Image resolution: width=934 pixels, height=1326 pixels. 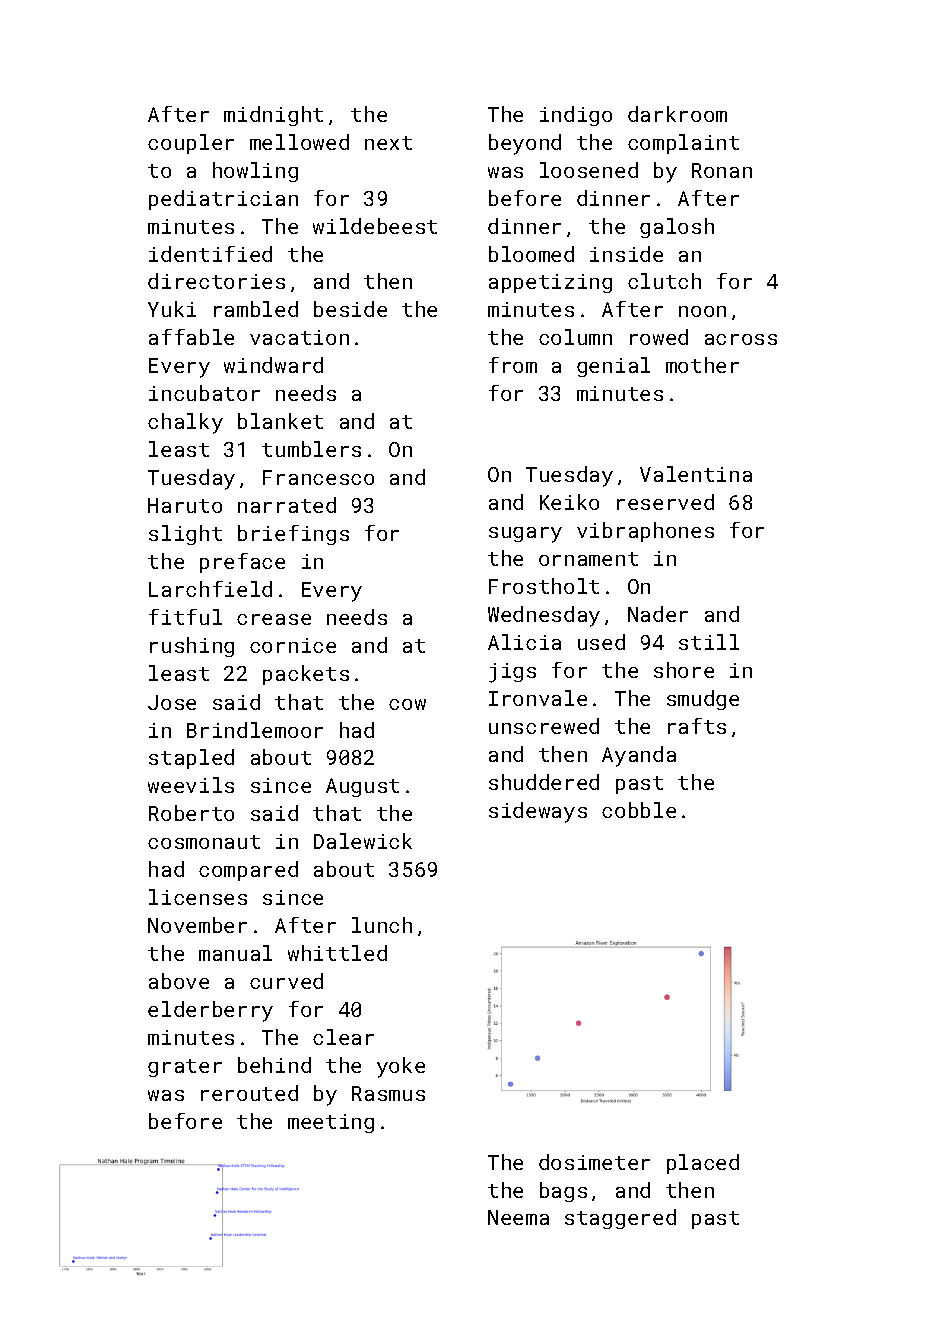 What do you see at coordinates (513, 365) in the document?
I see `from` at bounding box center [513, 365].
